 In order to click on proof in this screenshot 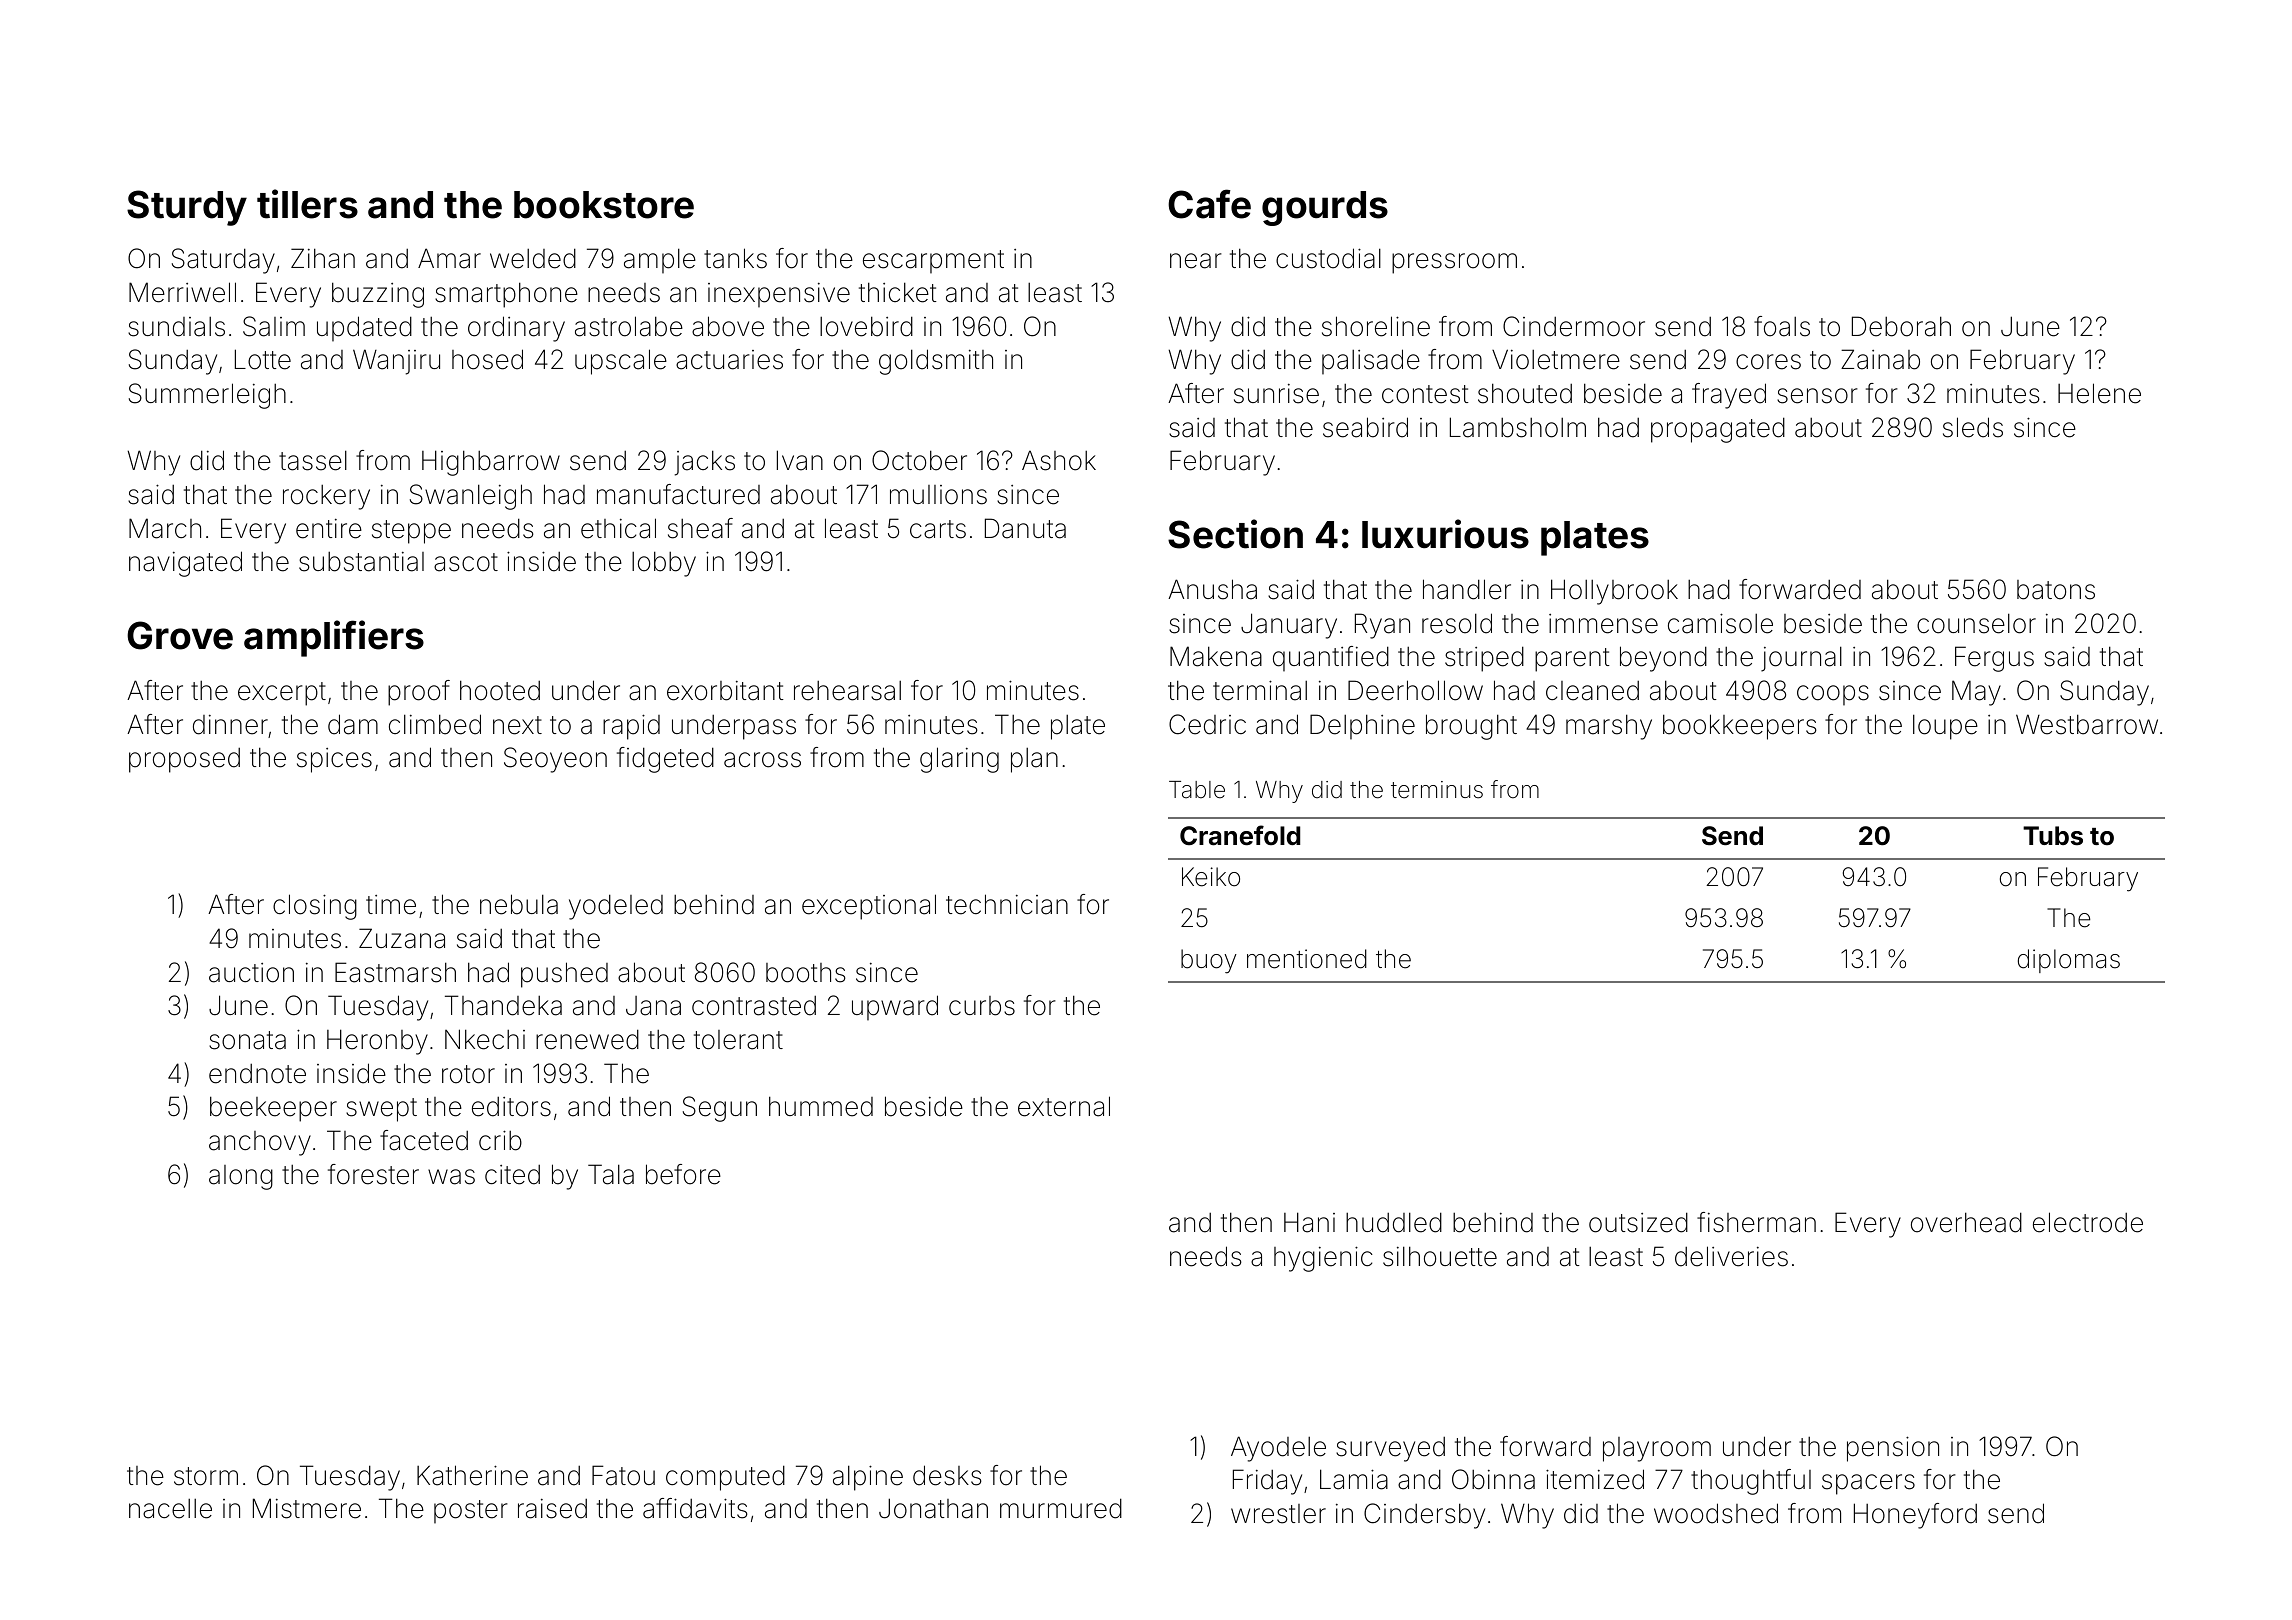, I will do `click(419, 693)`.
